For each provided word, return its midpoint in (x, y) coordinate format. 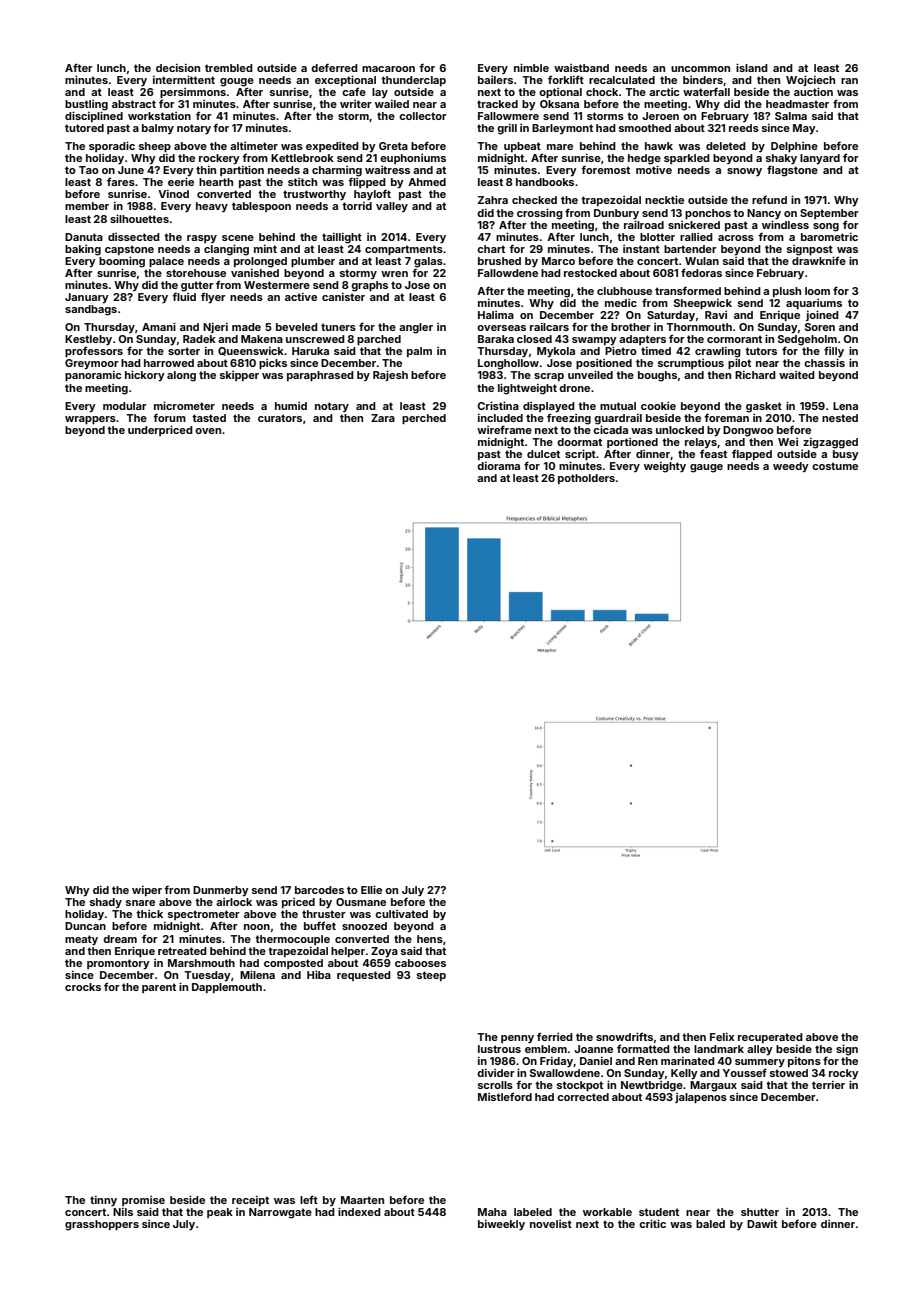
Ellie (371, 889)
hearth (216, 182)
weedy (791, 467)
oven (208, 431)
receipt (250, 1201)
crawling (718, 352)
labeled (533, 1212)
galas (428, 262)
